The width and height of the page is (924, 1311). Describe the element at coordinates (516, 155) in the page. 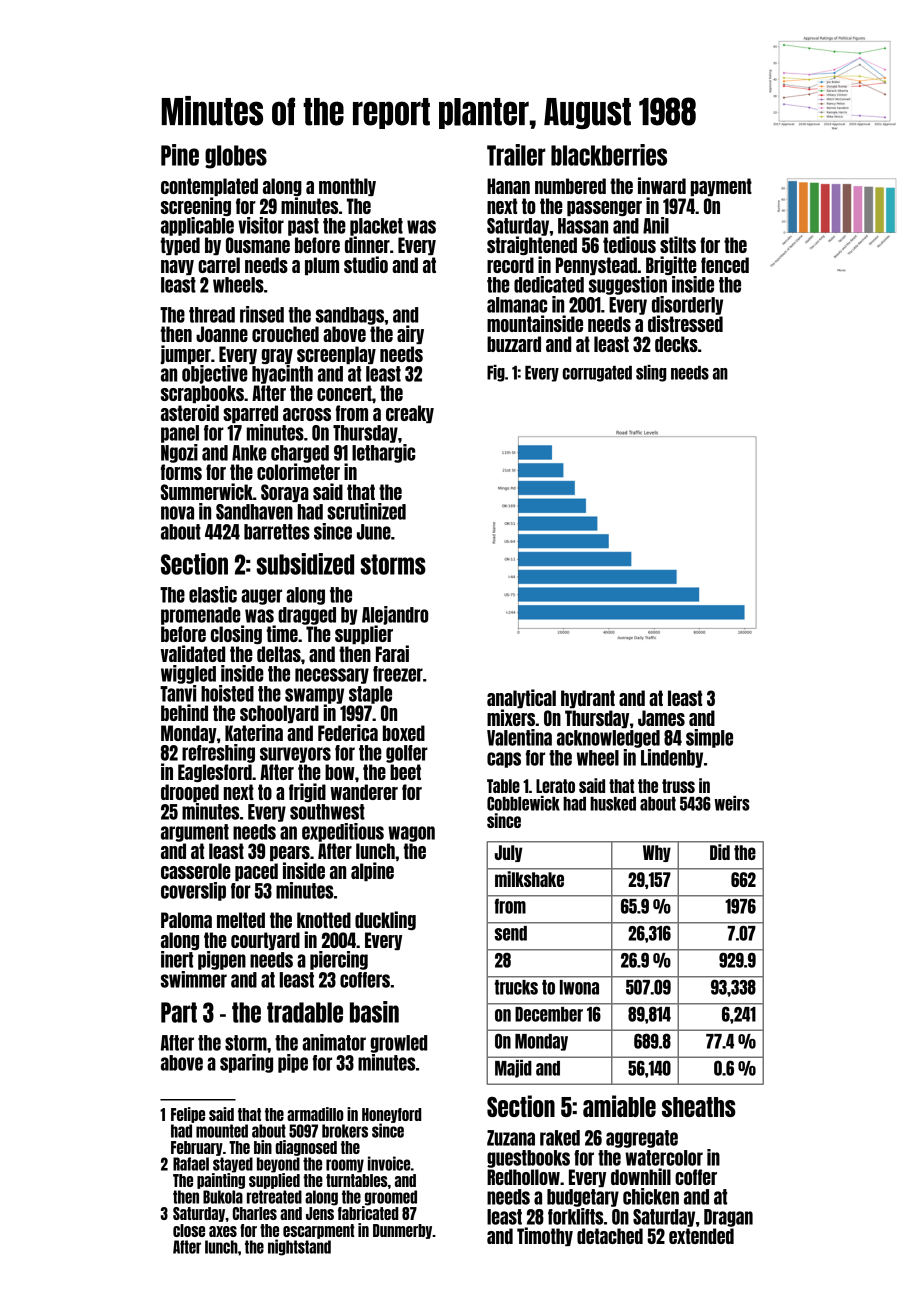

I see `Trailer` at that location.
